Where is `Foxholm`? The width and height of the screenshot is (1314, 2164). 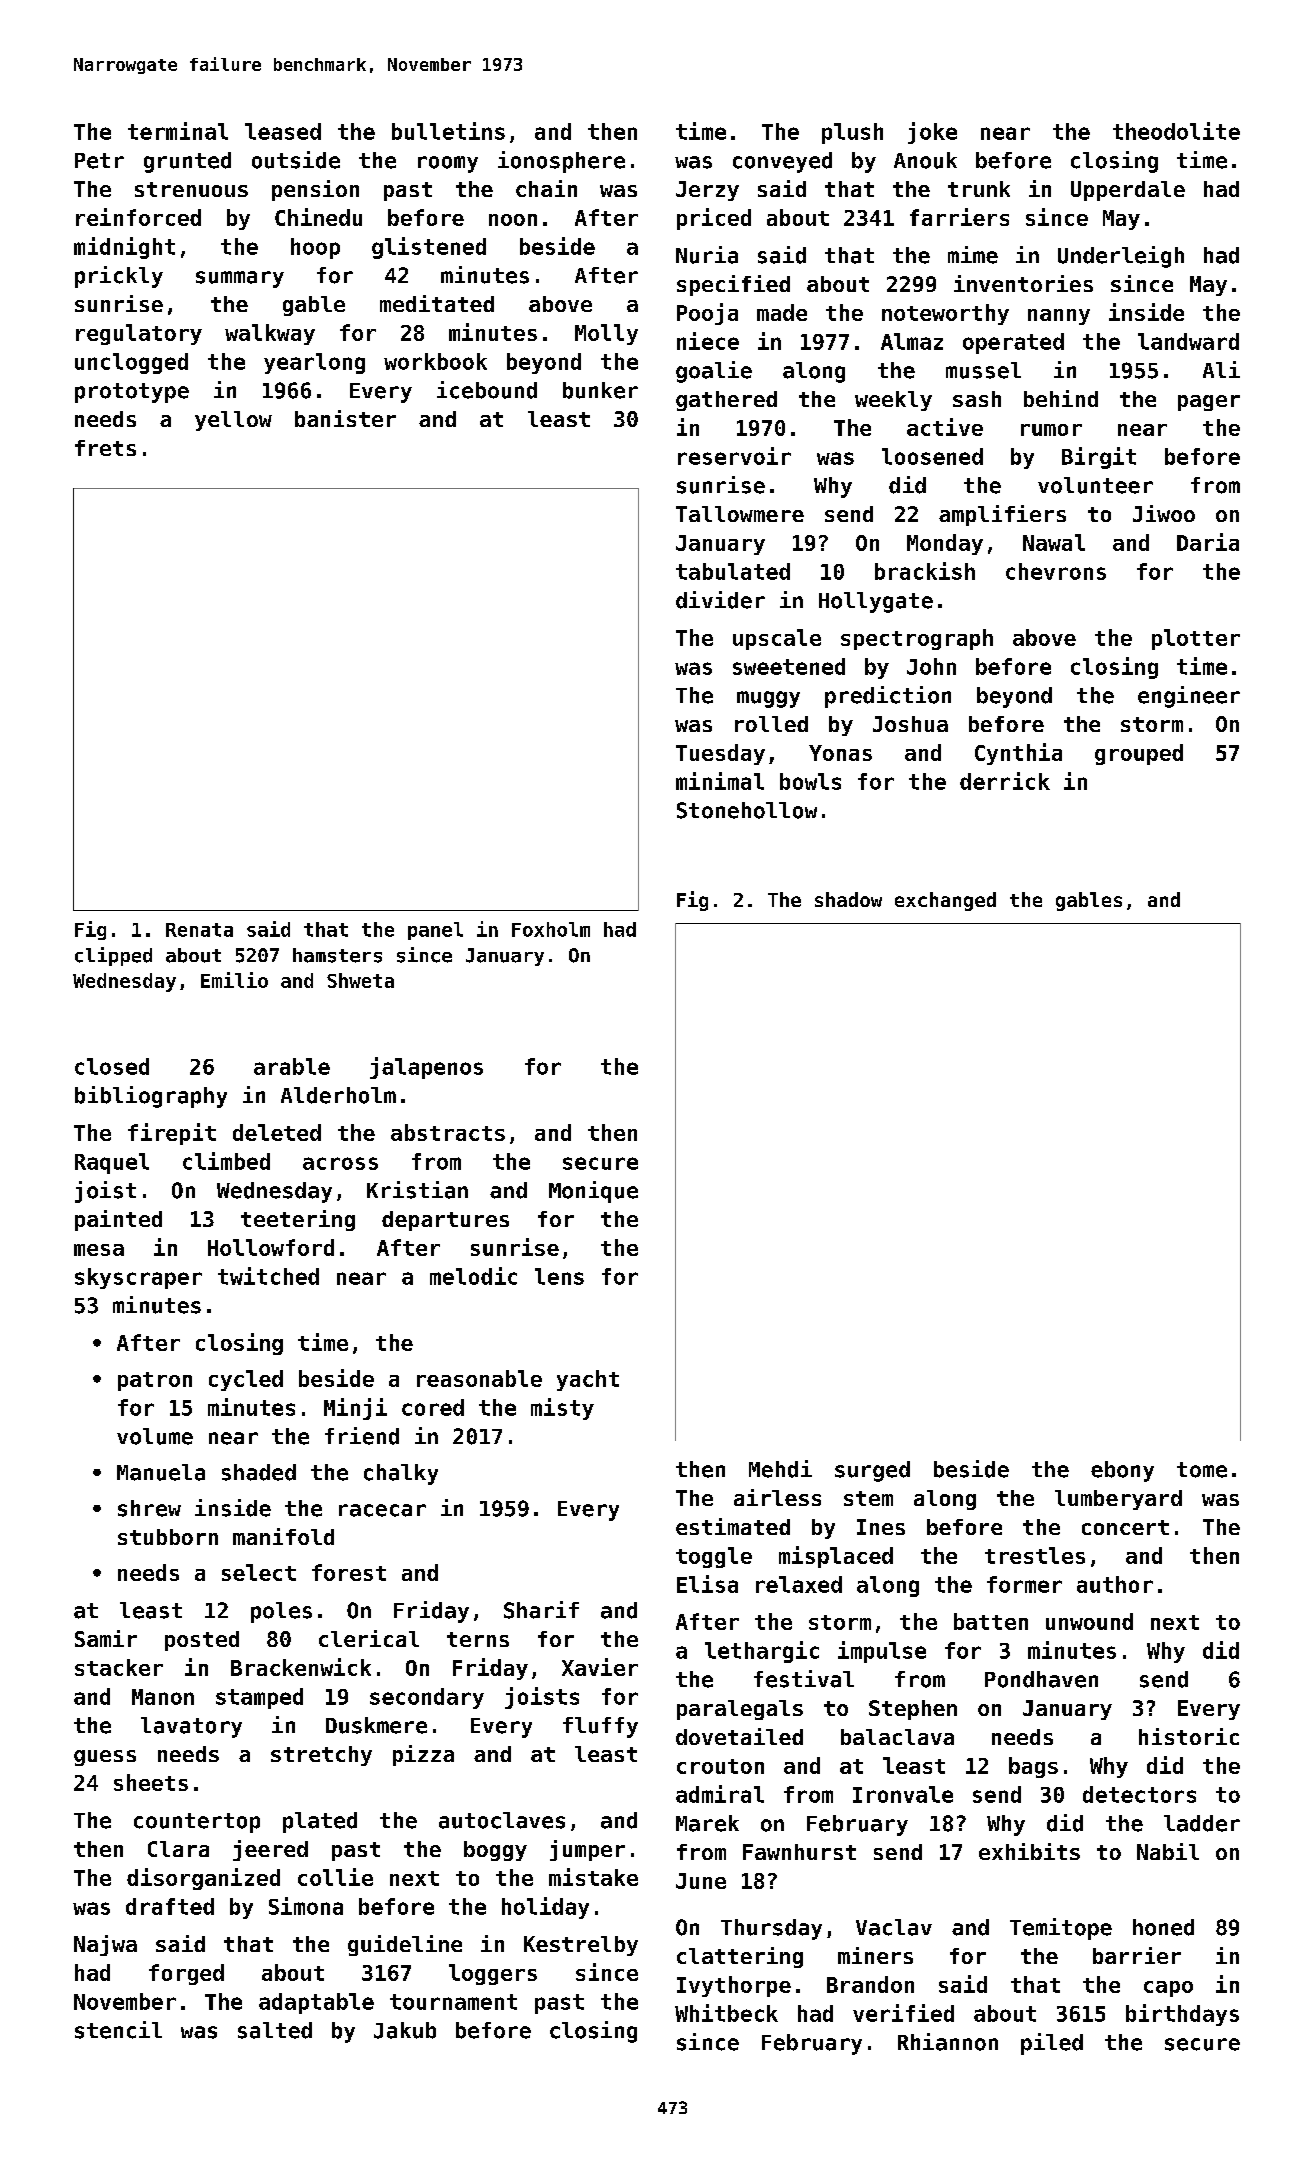
Foxholm is located at coordinates (551, 929).
